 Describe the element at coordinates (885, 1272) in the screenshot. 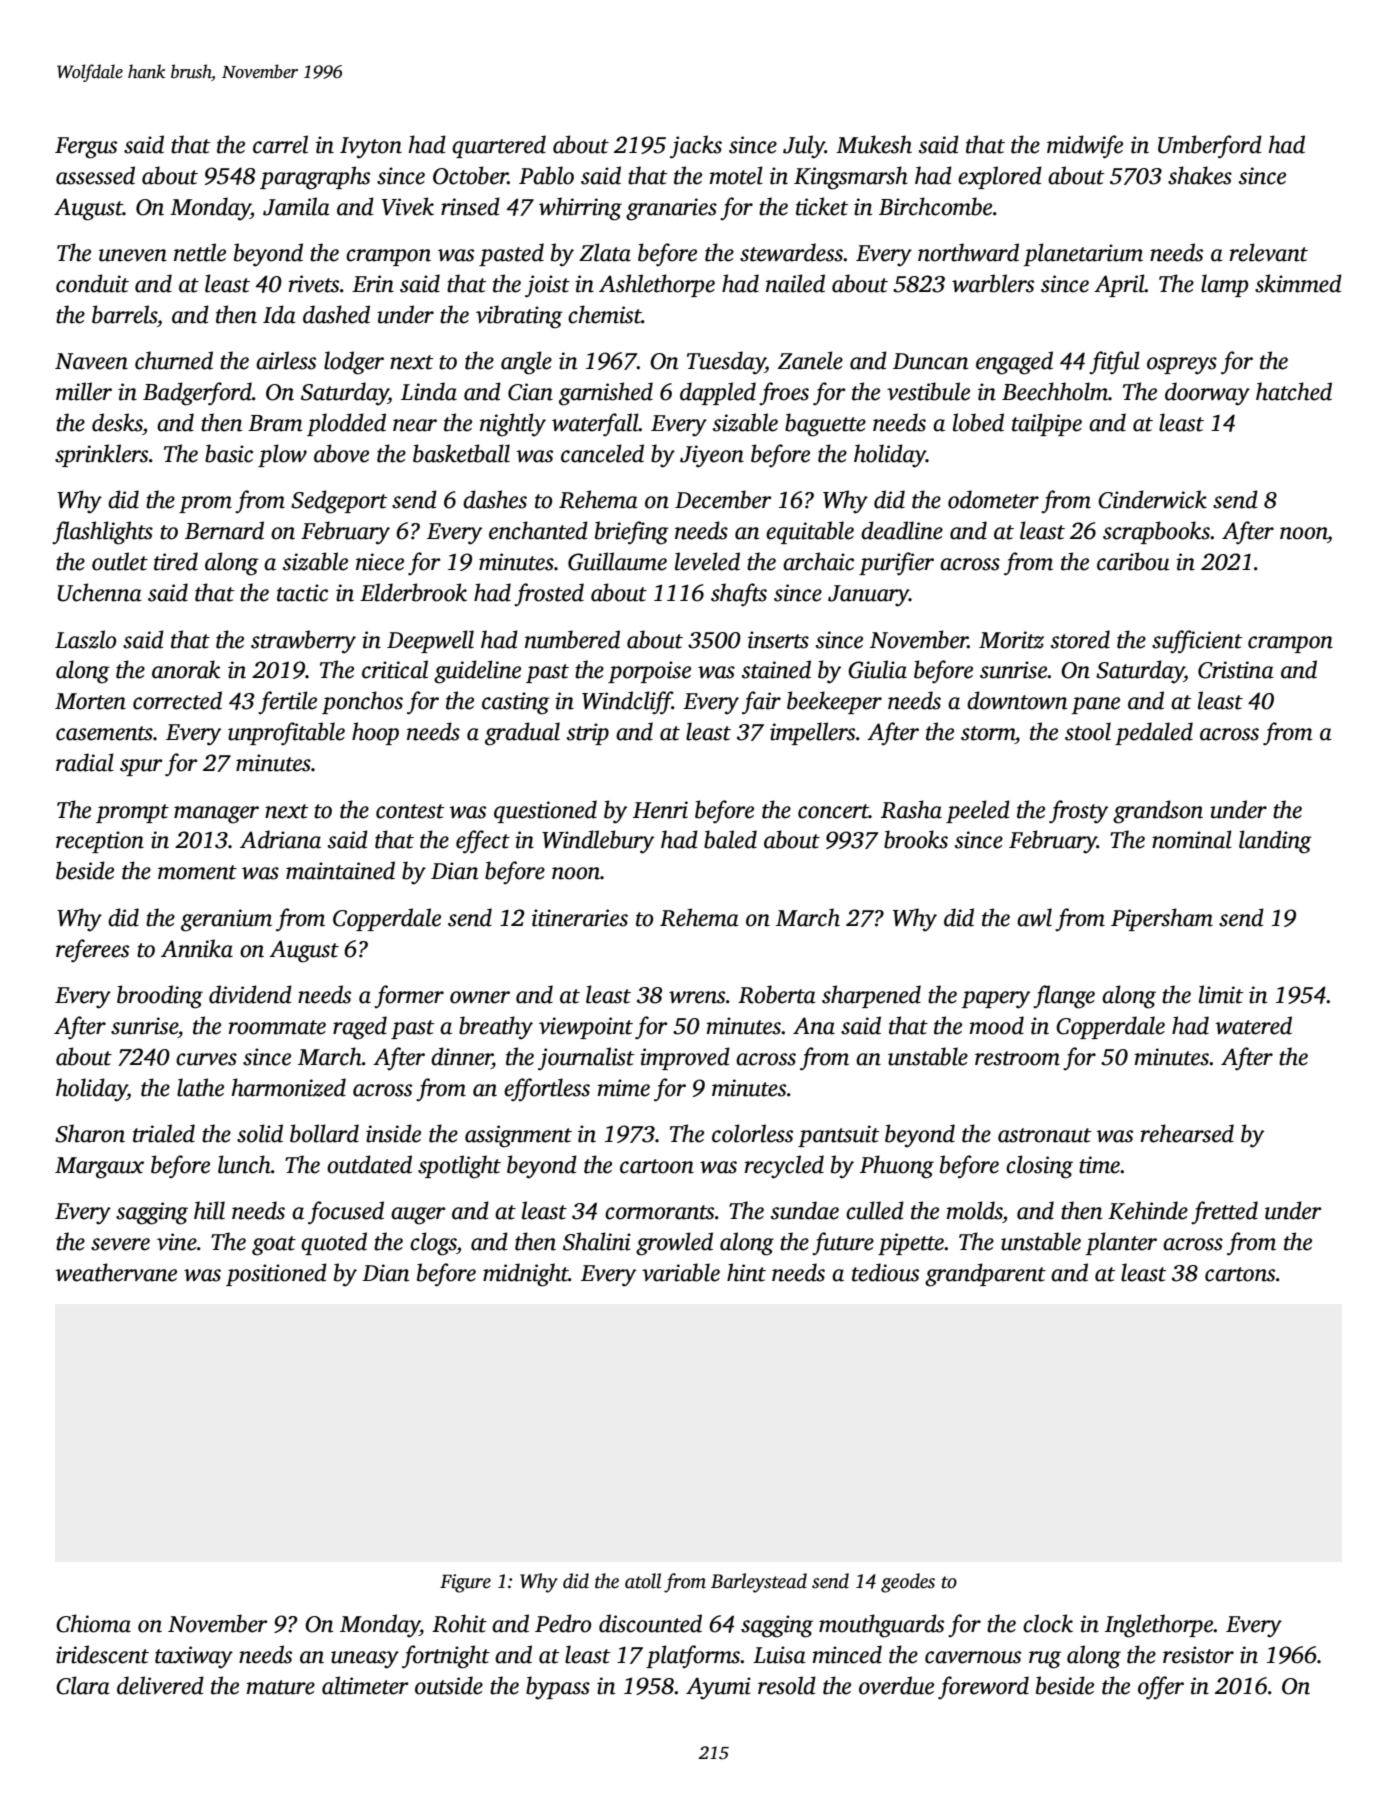

I see `tedious` at that location.
